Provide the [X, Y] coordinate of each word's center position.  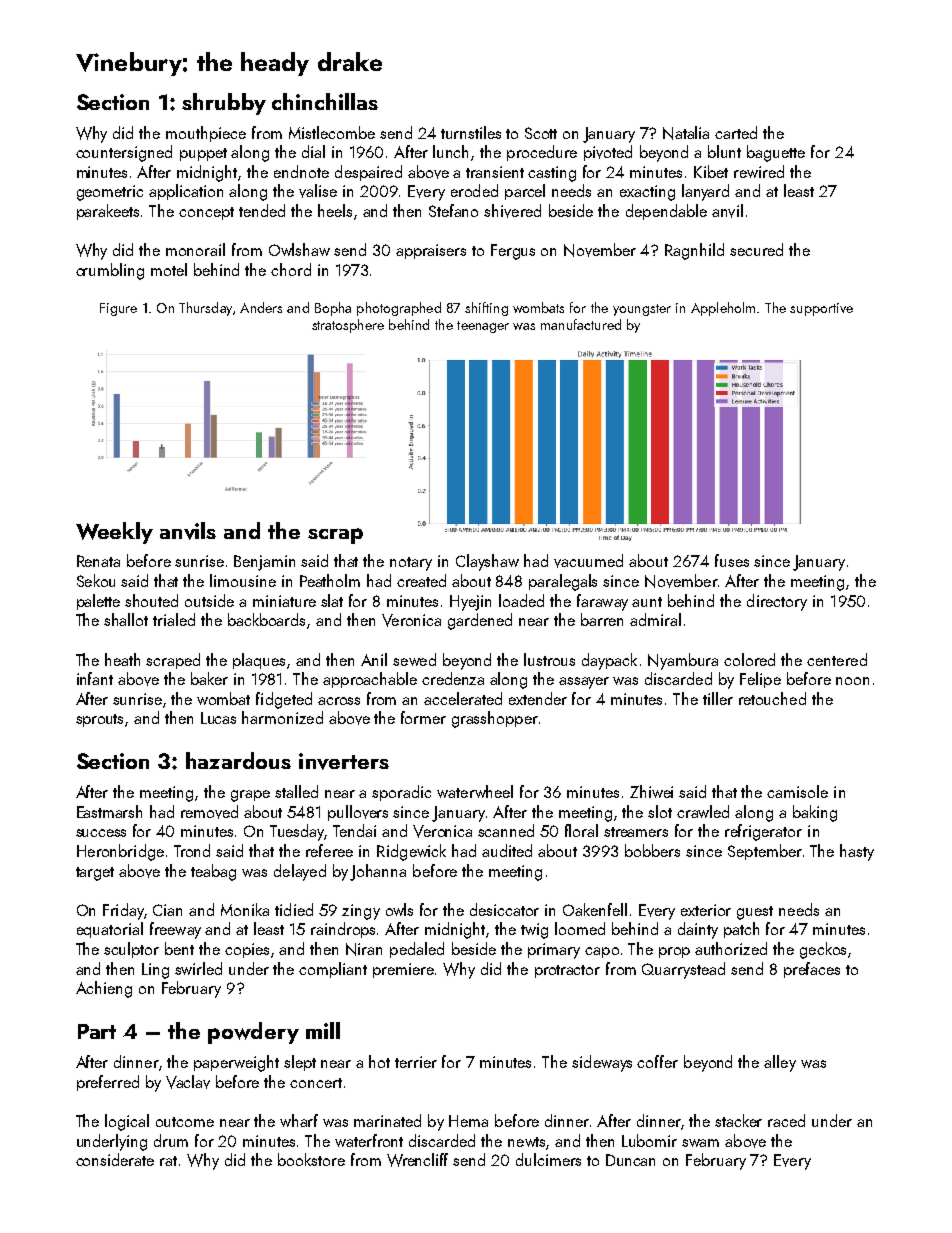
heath [122, 659]
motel [169, 269]
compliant [333, 970]
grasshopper [495, 719]
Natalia [686, 133]
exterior [706, 910]
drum [171, 1140]
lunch [450, 151]
